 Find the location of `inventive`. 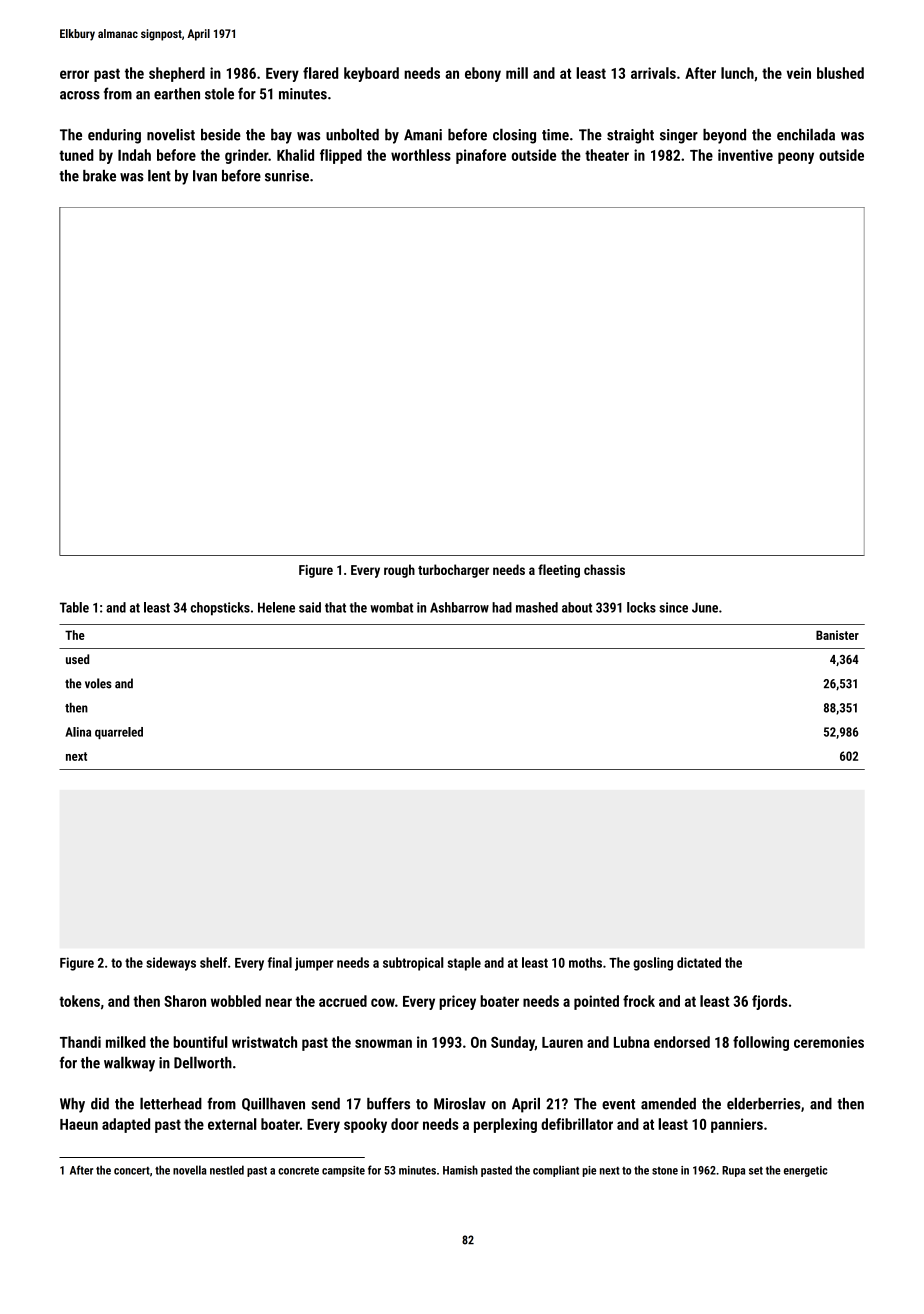

inventive is located at coordinates (745, 155).
